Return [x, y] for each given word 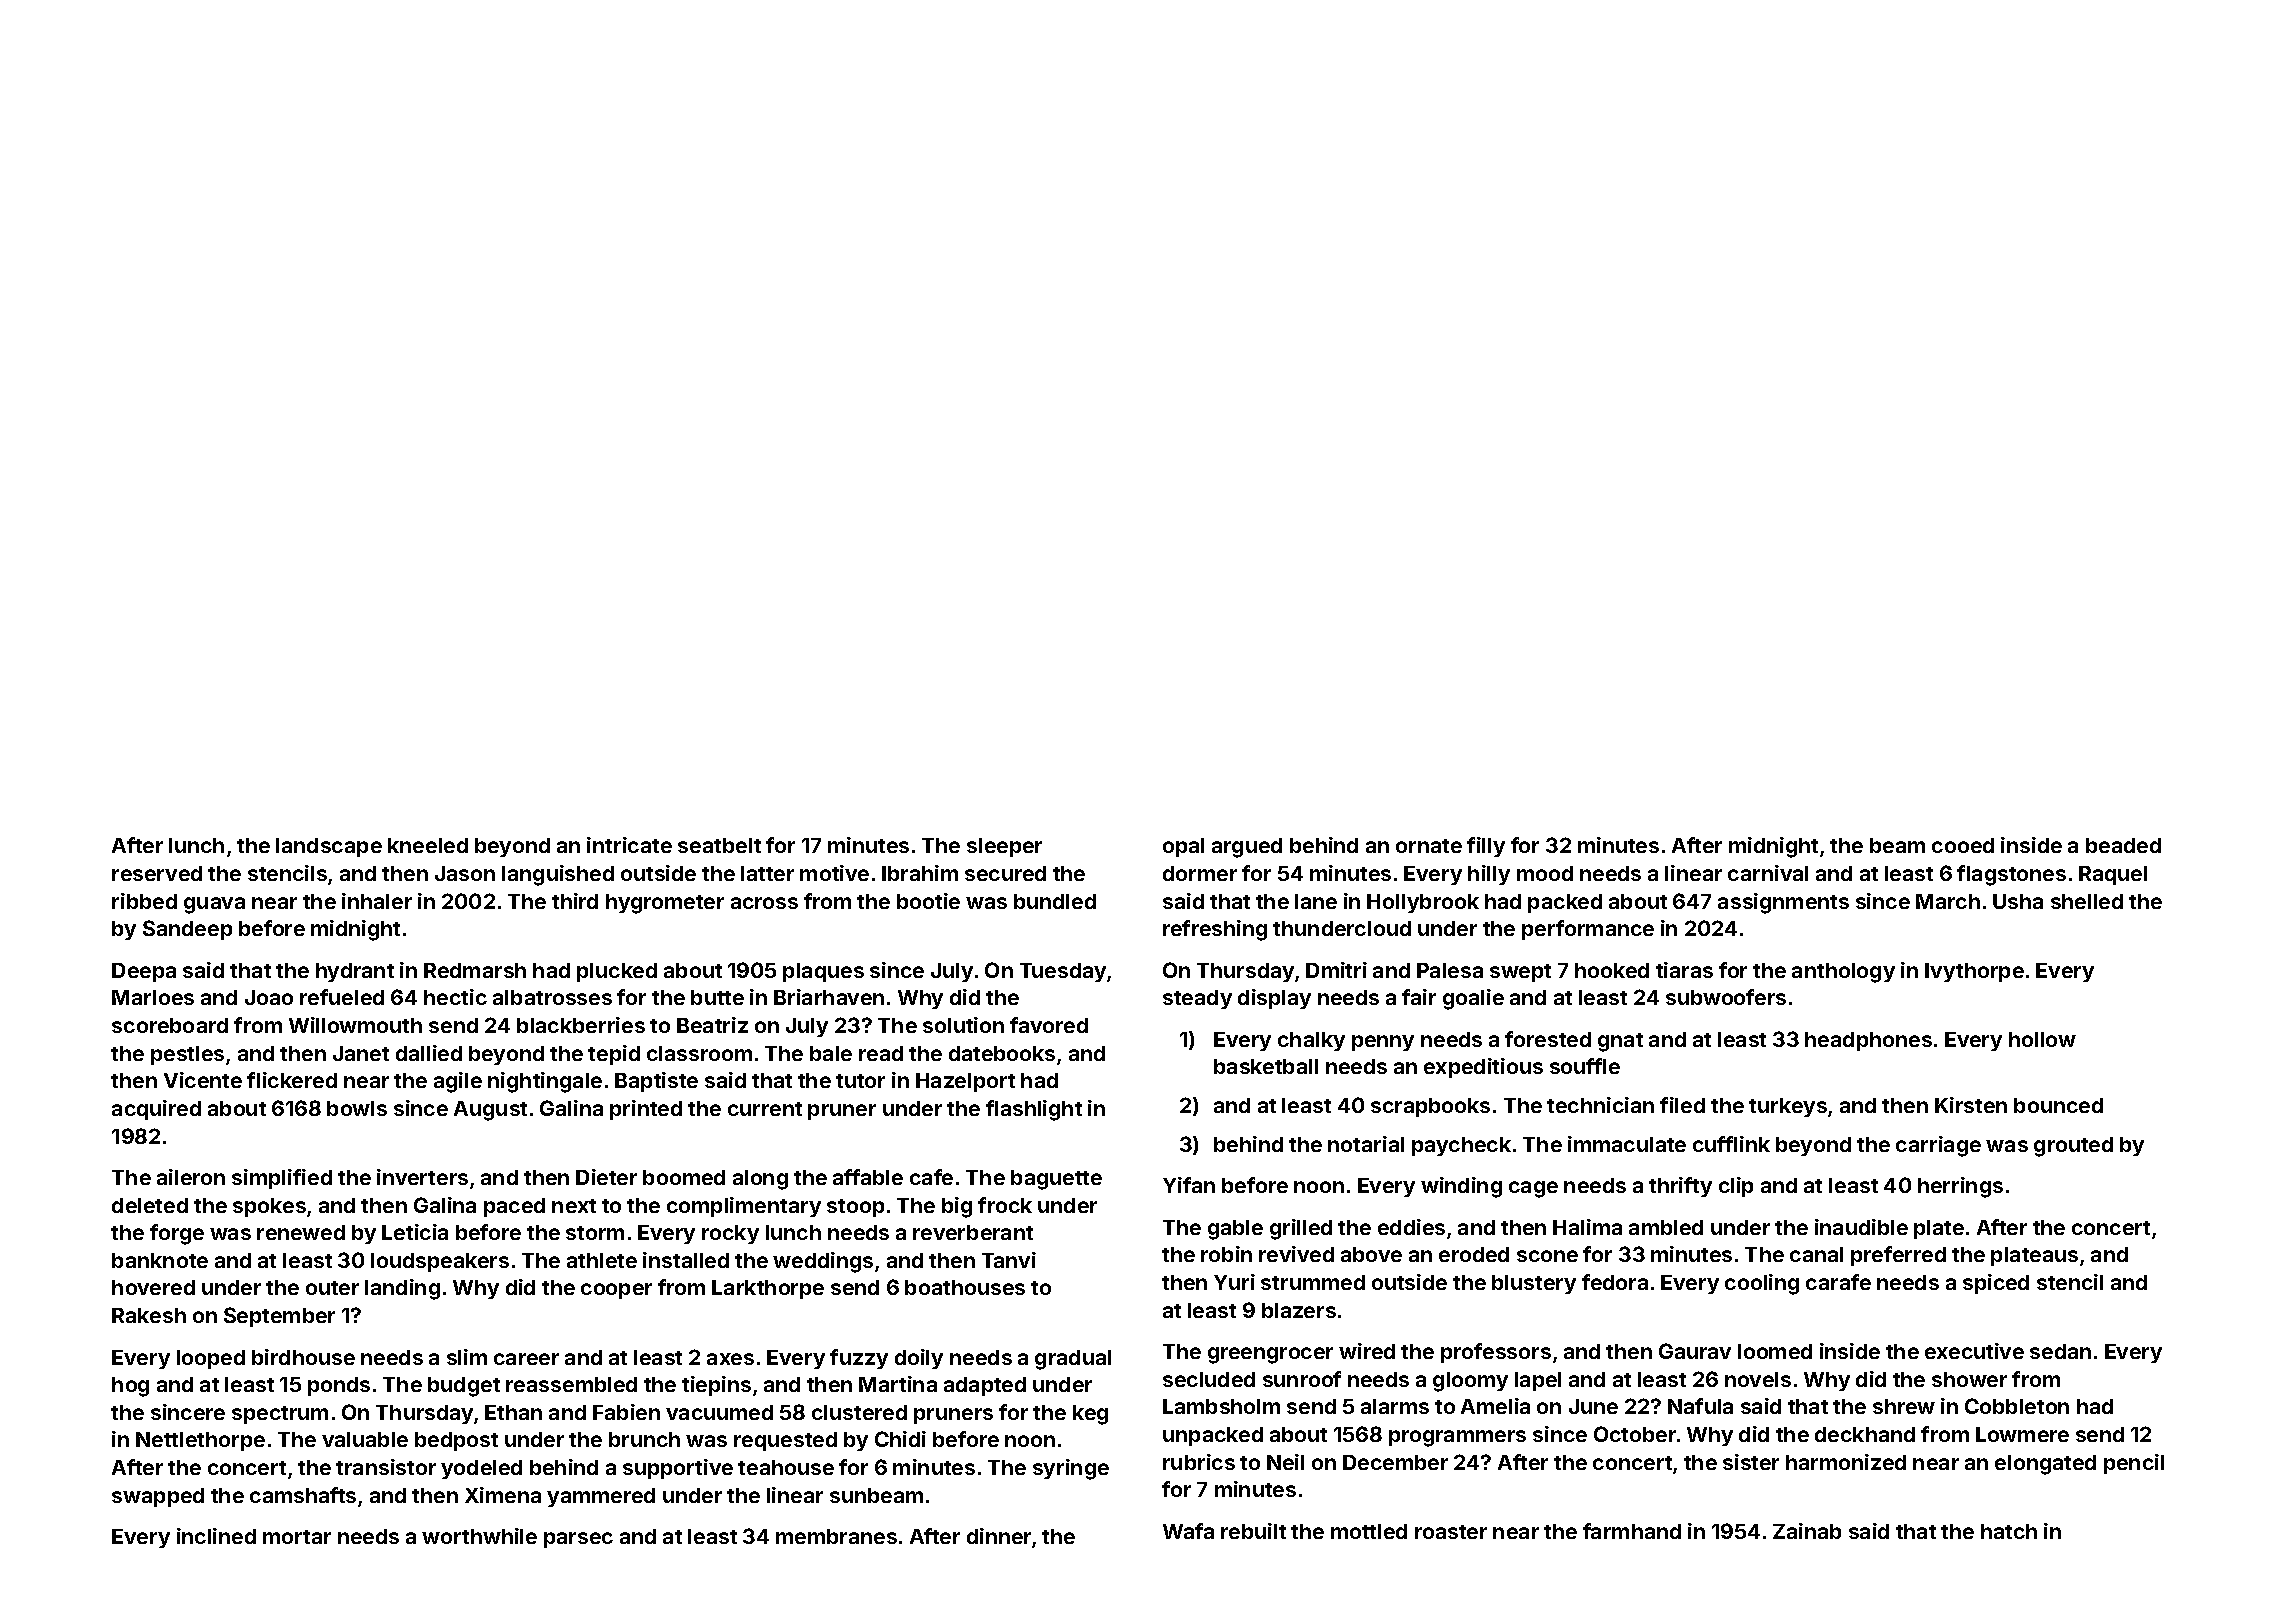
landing [402, 1289]
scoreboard [170, 1025]
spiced [1996, 1284]
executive [1974, 1351]
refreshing [1215, 930]
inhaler [377, 901]
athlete [602, 1260]
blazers [1299, 1310]
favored [1049, 1025]
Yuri [1234, 1282]
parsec [578, 1540]
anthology [1843, 973]
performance [1588, 930]
